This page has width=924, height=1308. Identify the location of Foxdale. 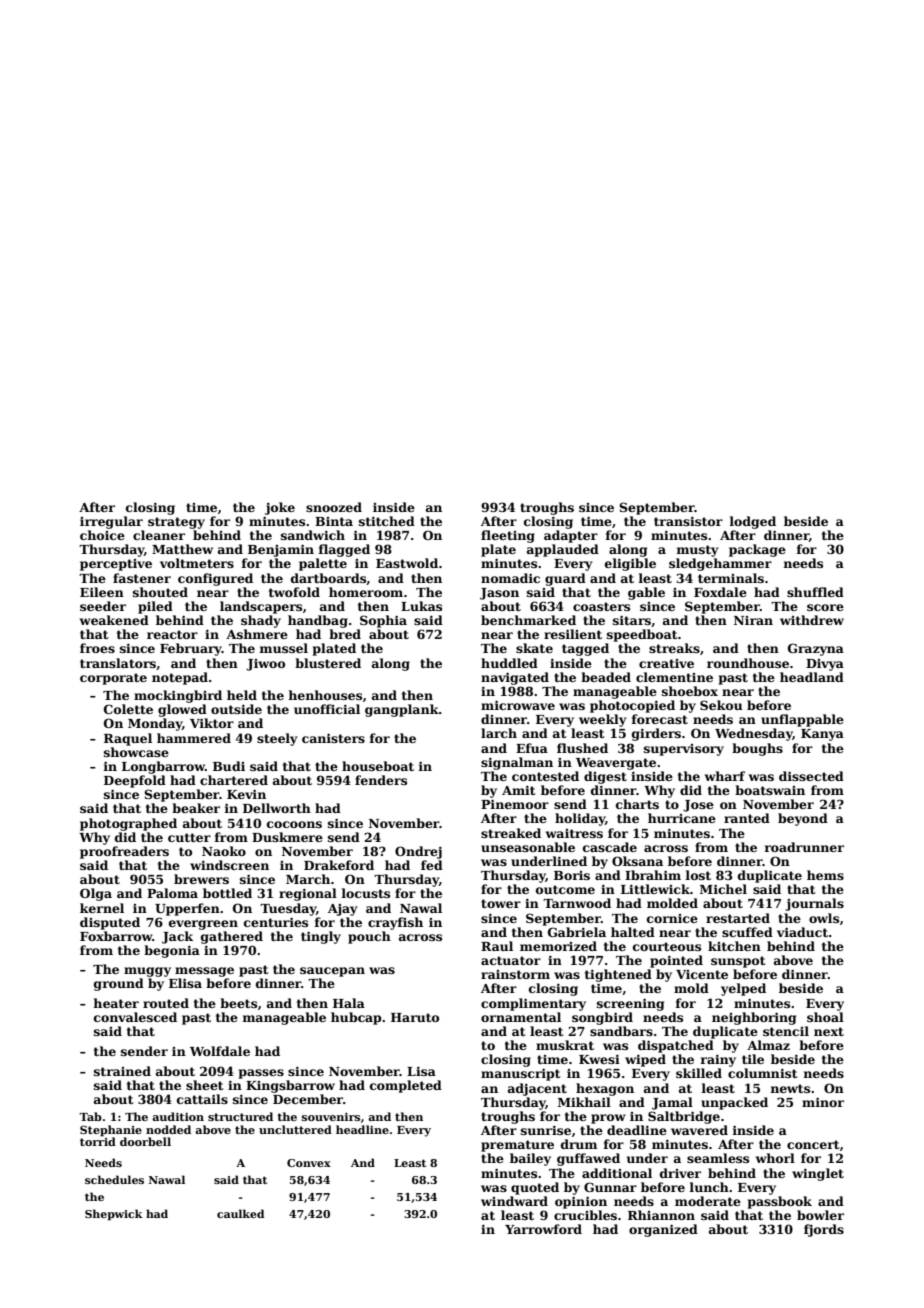
(720, 592).
